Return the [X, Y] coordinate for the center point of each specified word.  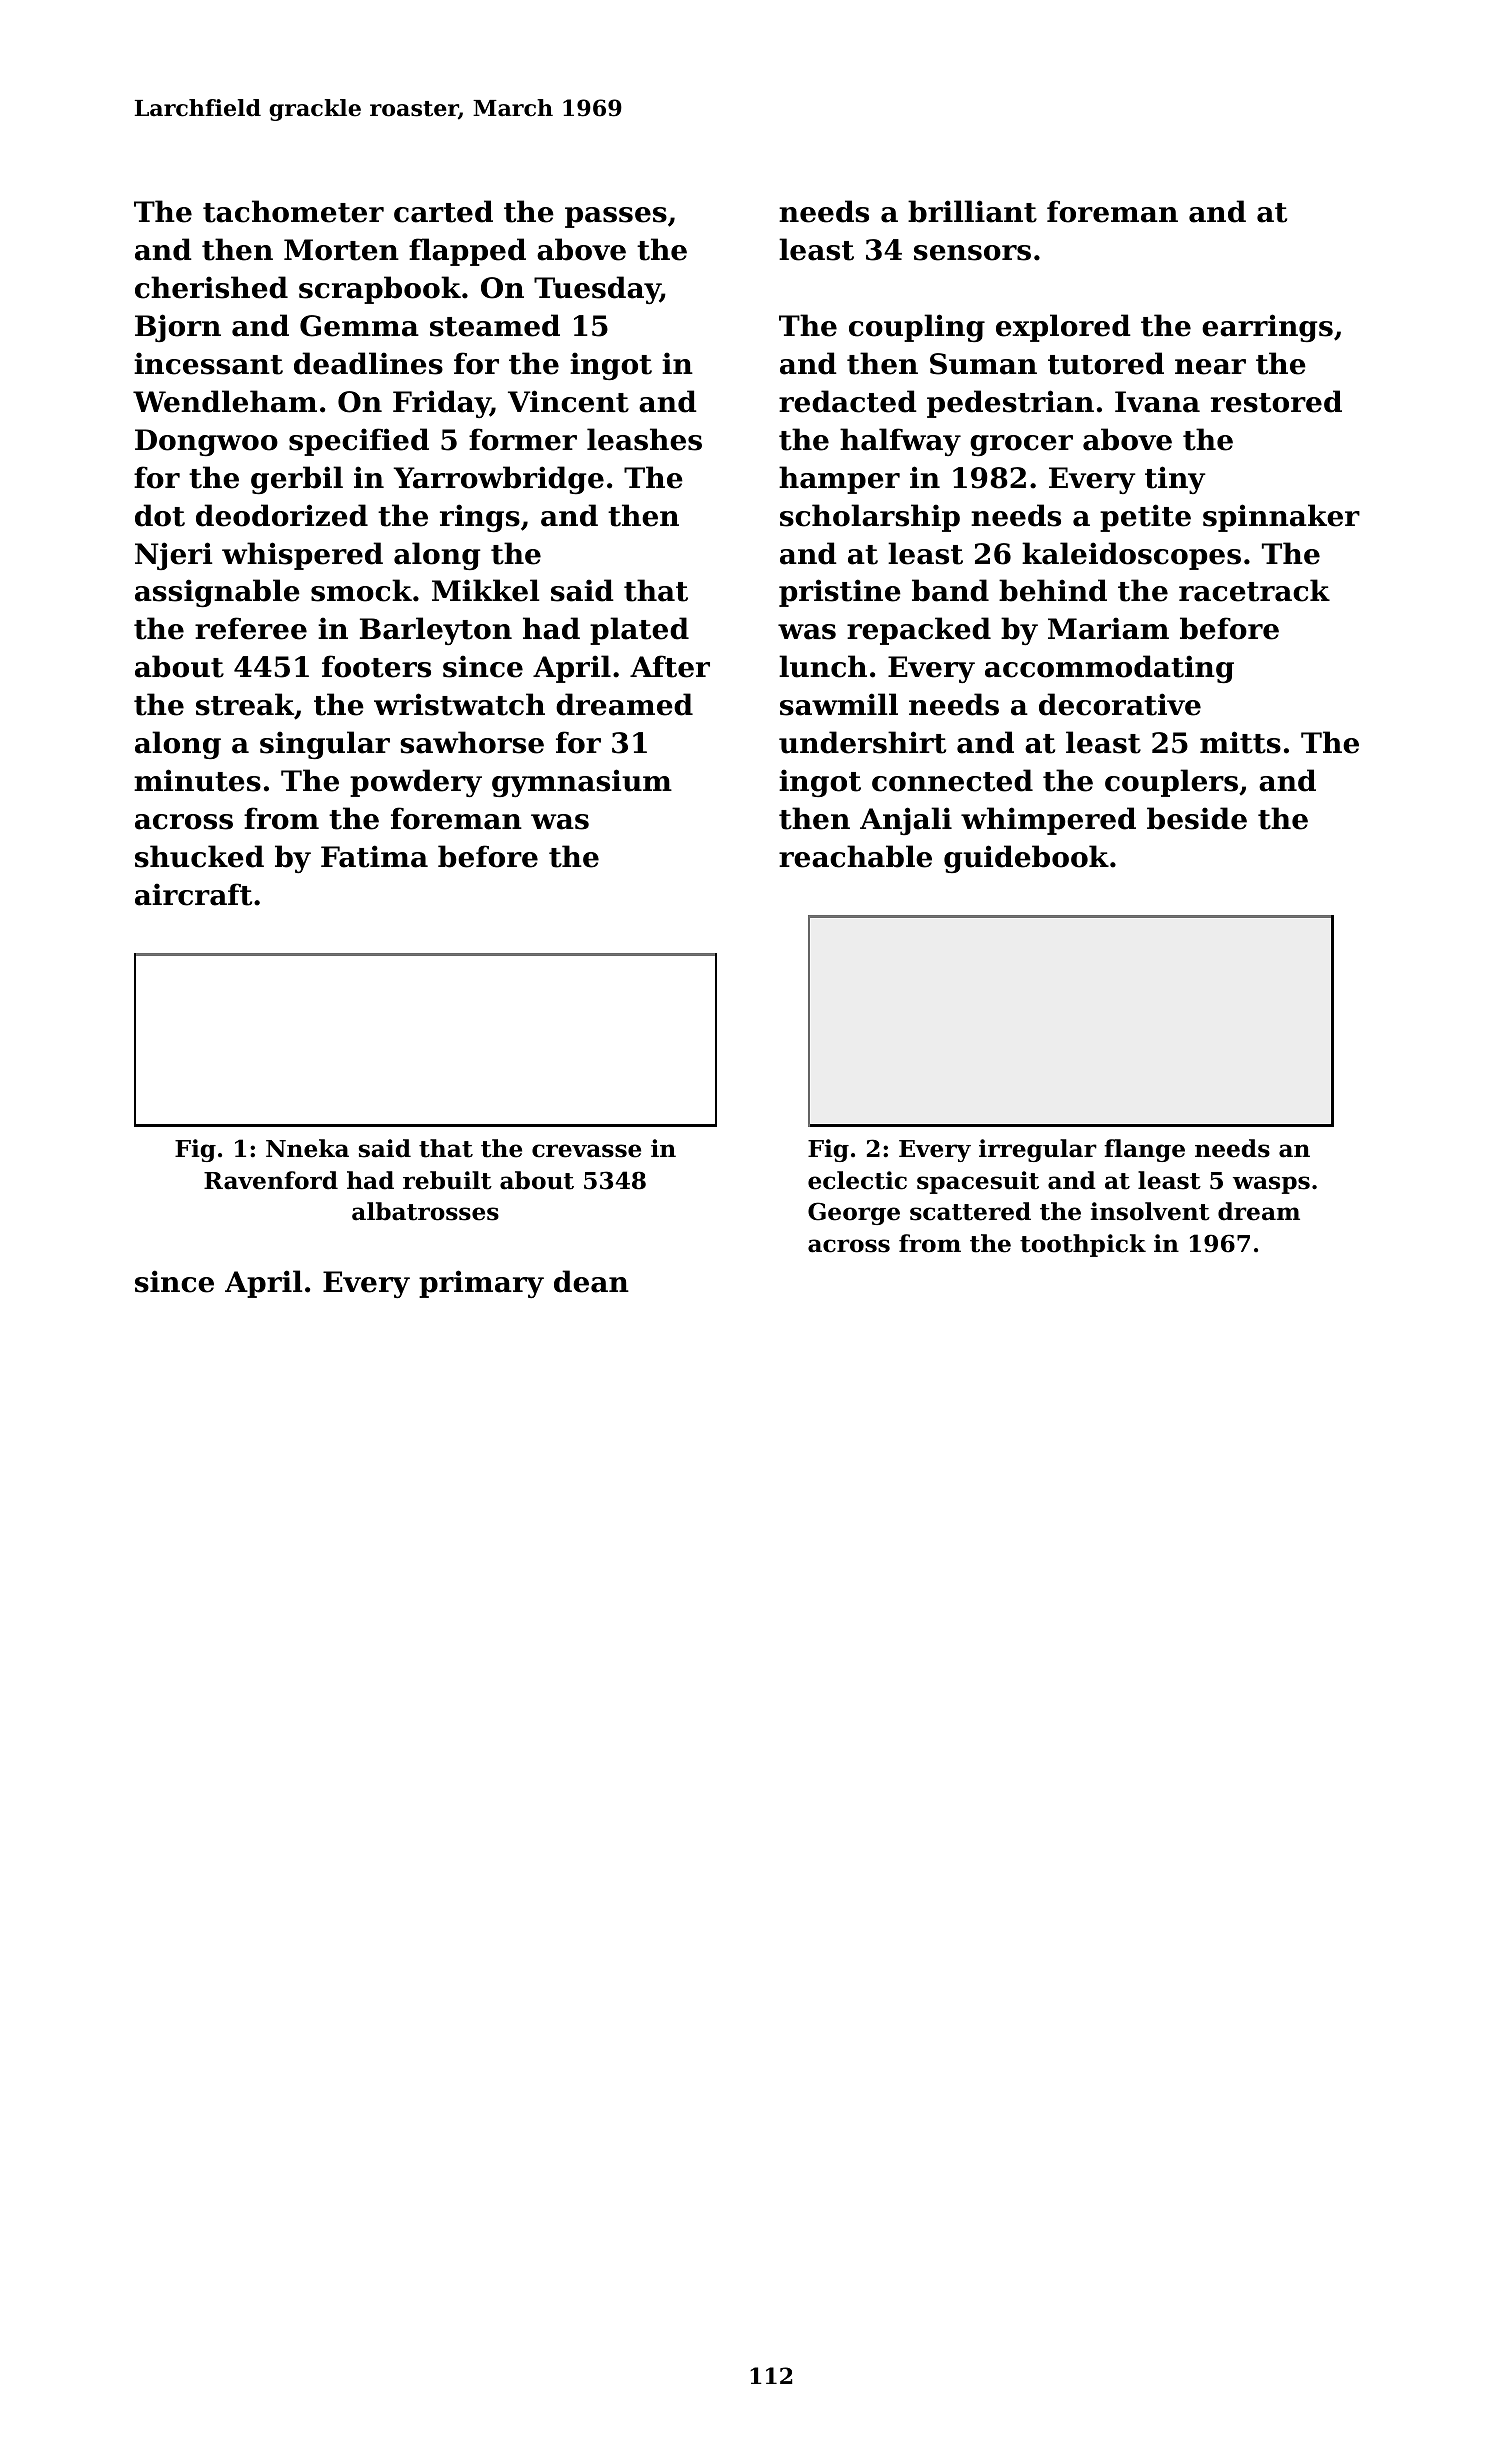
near [1210, 367]
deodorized [282, 515]
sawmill [839, 704]
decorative [1120, 704]
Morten [341, 250]
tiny [1175, 480]
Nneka [307, 1148]
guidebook [1026, 859]
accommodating [1109, 669]
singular [325, 745]
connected [952, 780]
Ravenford [271, 1180]
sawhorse [472, 742]
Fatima [374, 856]
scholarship [870, 518]
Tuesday [597, 290]
